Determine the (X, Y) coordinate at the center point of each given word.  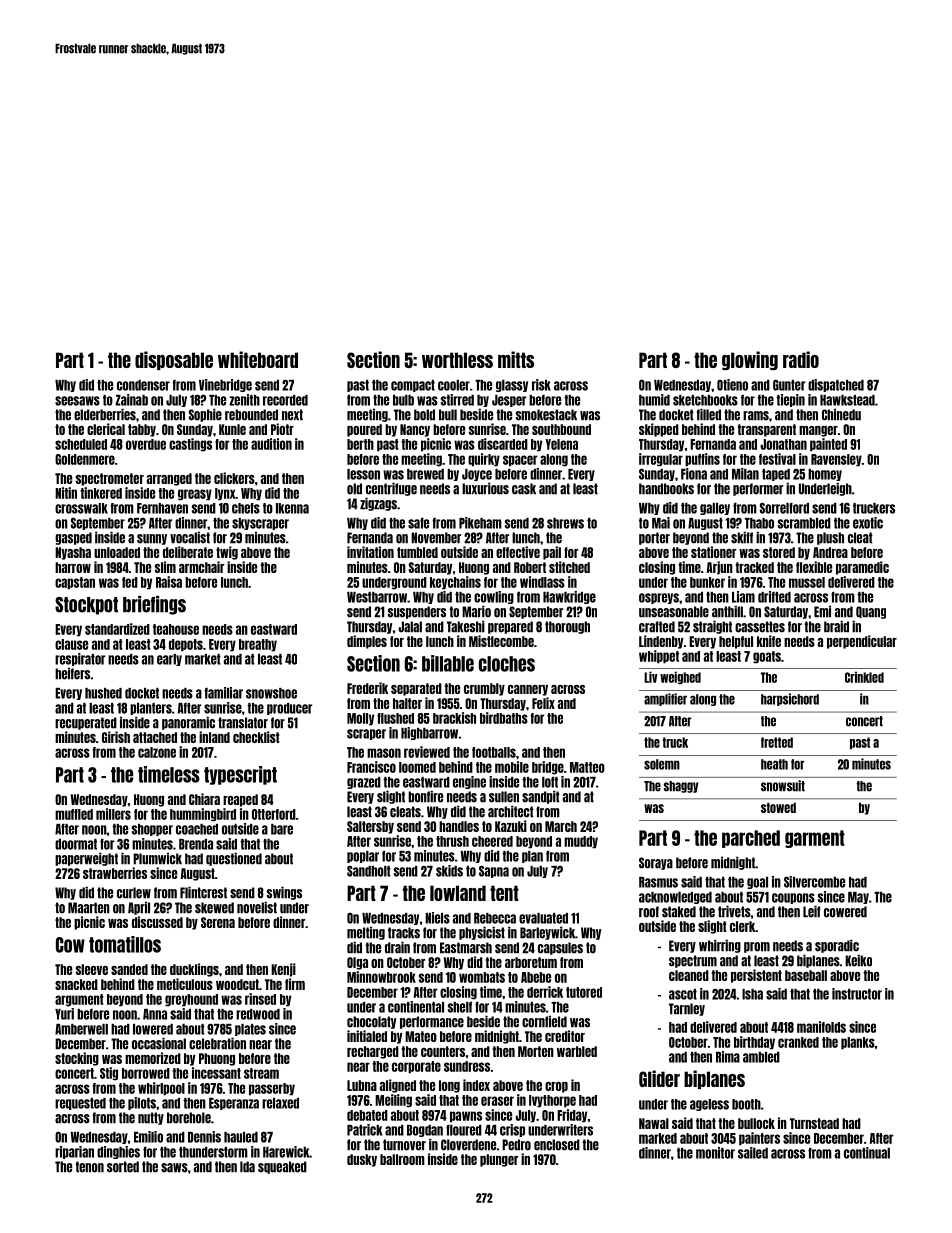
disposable (174, 360)
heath (774, 764)
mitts (516, 359)
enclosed (557, 1145)
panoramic (188, 723)
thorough (567, 627)
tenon (89, 1167)
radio (801, 359)
